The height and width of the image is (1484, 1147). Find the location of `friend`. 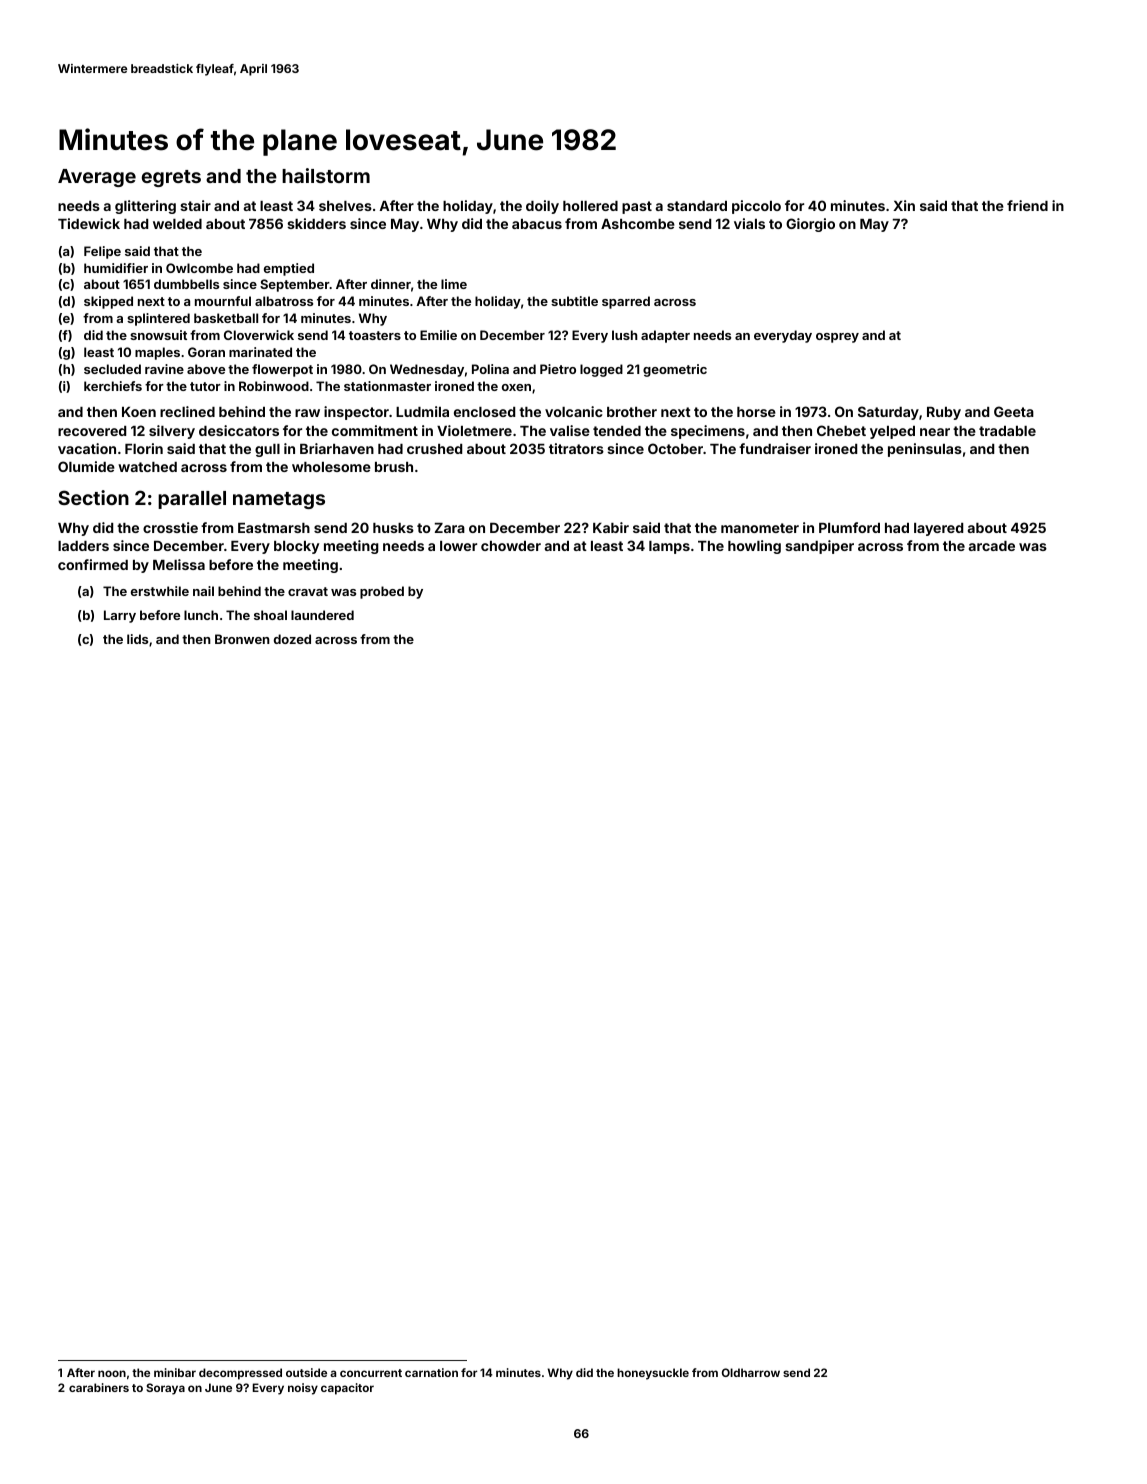

friend is located at coordinates (1027, 205).
